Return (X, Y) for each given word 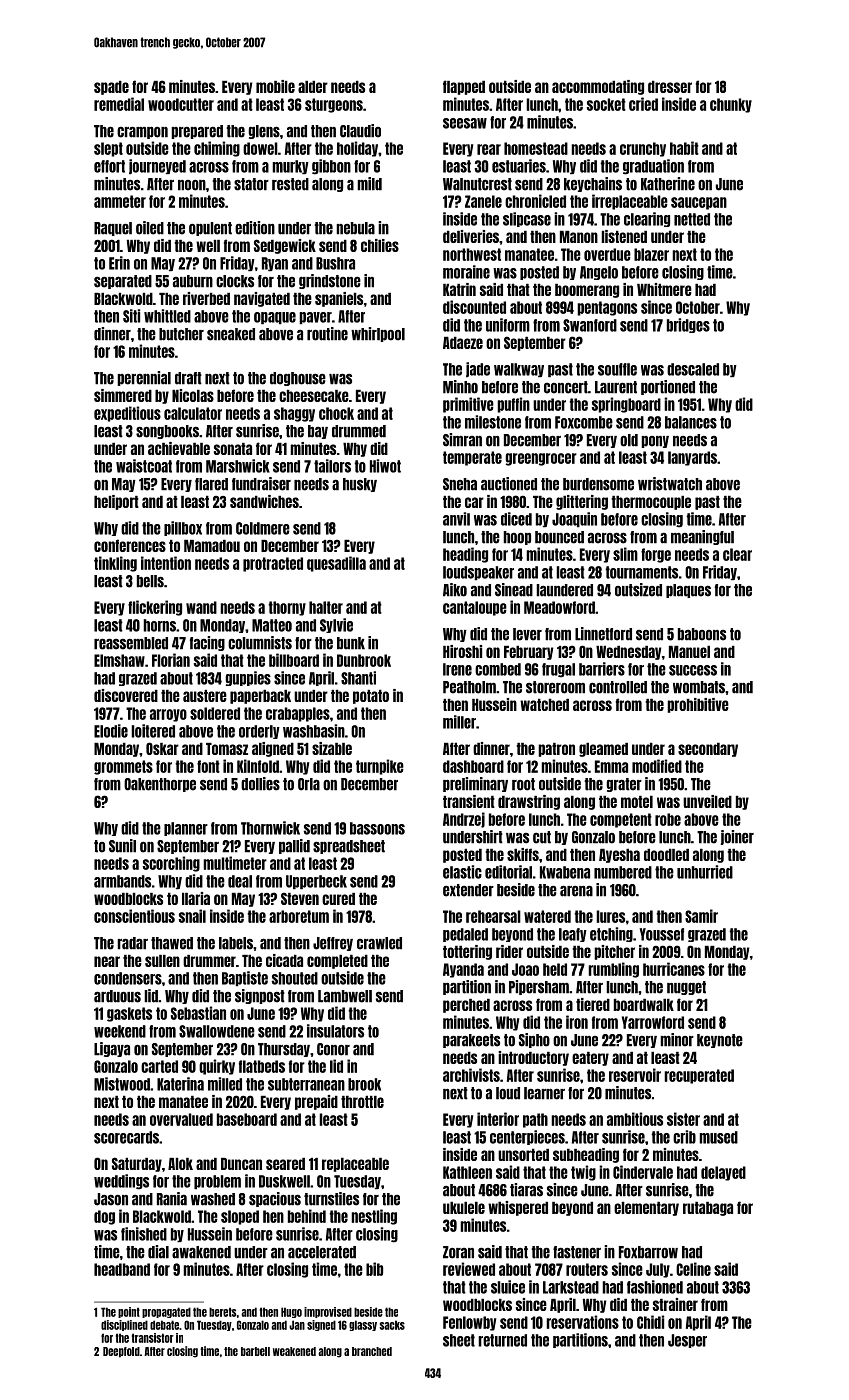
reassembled (131, 643)
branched (372, 1351)
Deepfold (121, 1352)
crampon (142, 132)
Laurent (616, 387)
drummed (359, 431)
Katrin (459, 289)
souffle (617, 369)
